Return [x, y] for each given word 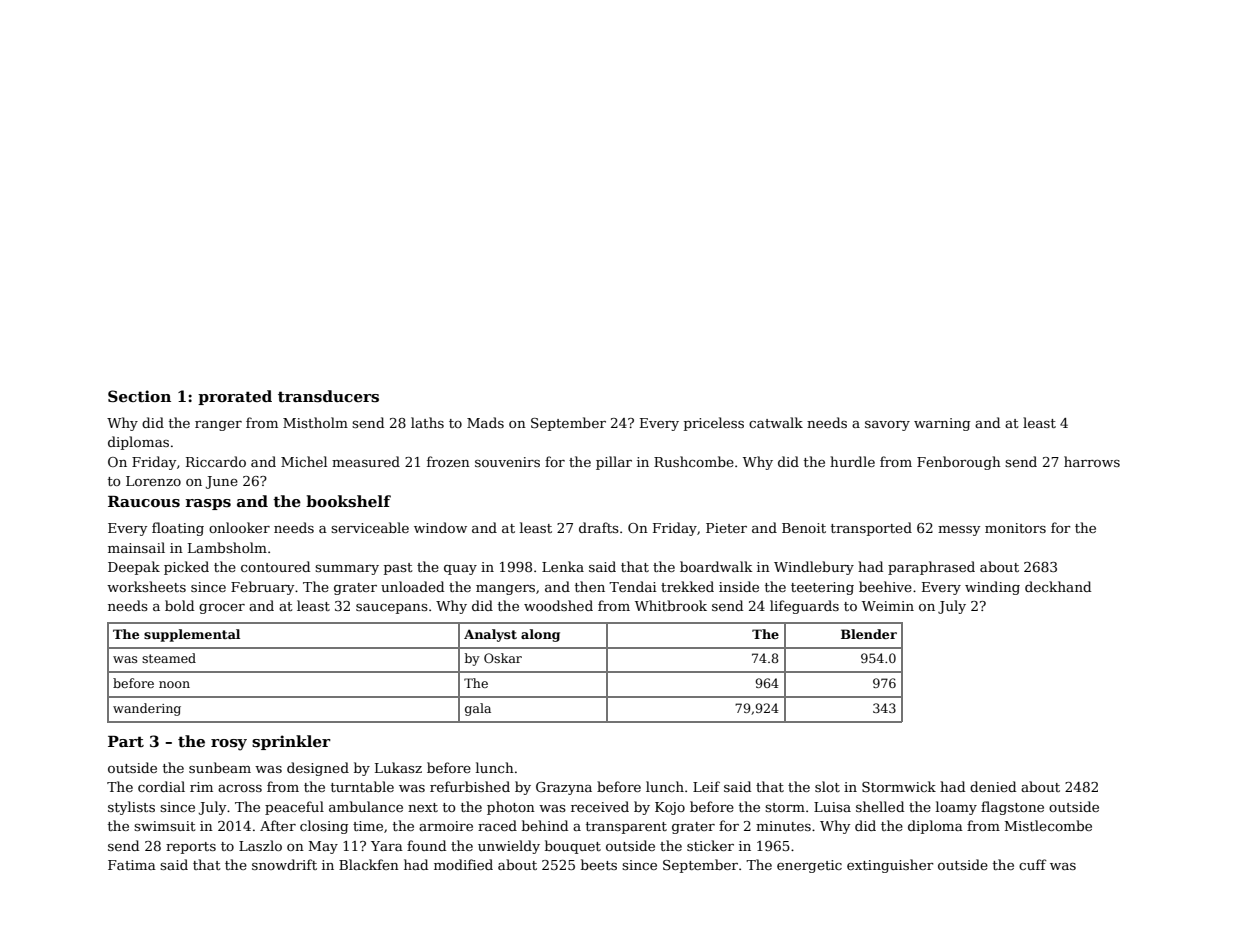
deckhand [1058, 586]
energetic [809, 866]
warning [942, 424]
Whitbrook [671, 605]
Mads [485, 422]
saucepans [392, 609]
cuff [1033, 864]
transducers [328, 396]
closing [324, 827]
